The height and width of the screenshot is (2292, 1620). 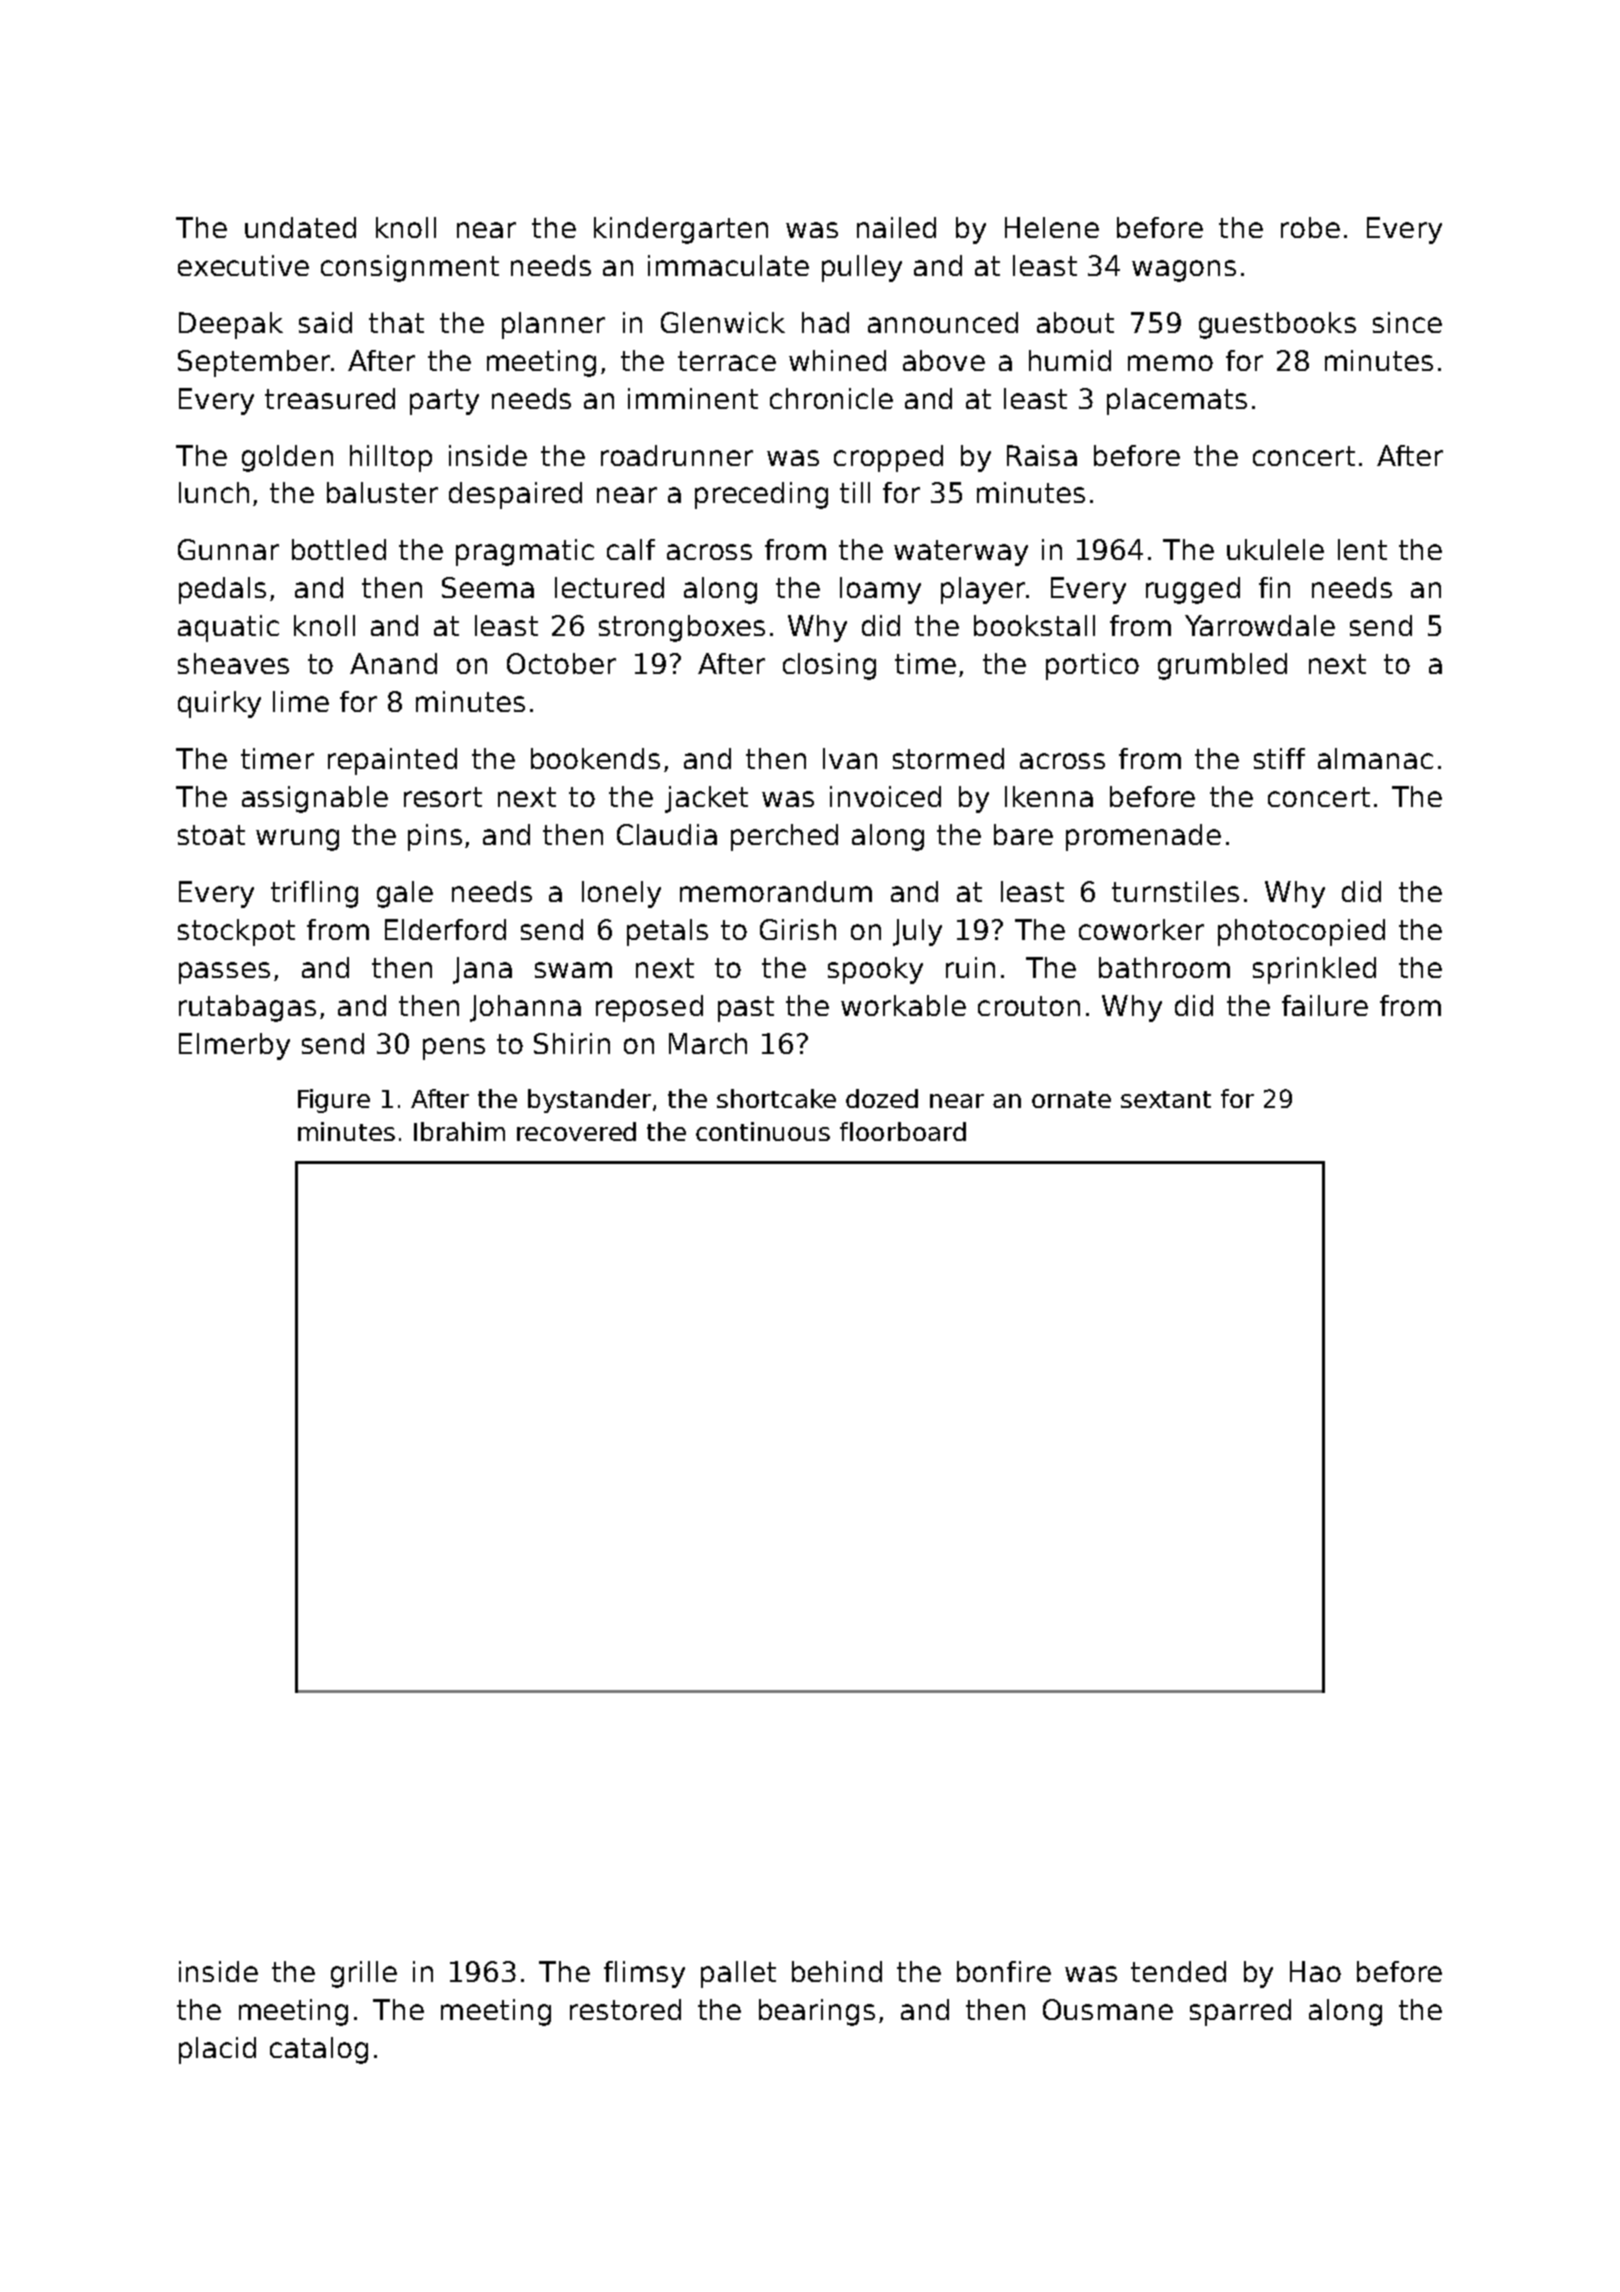 I want to click on July, so click(x=917, y=932).
